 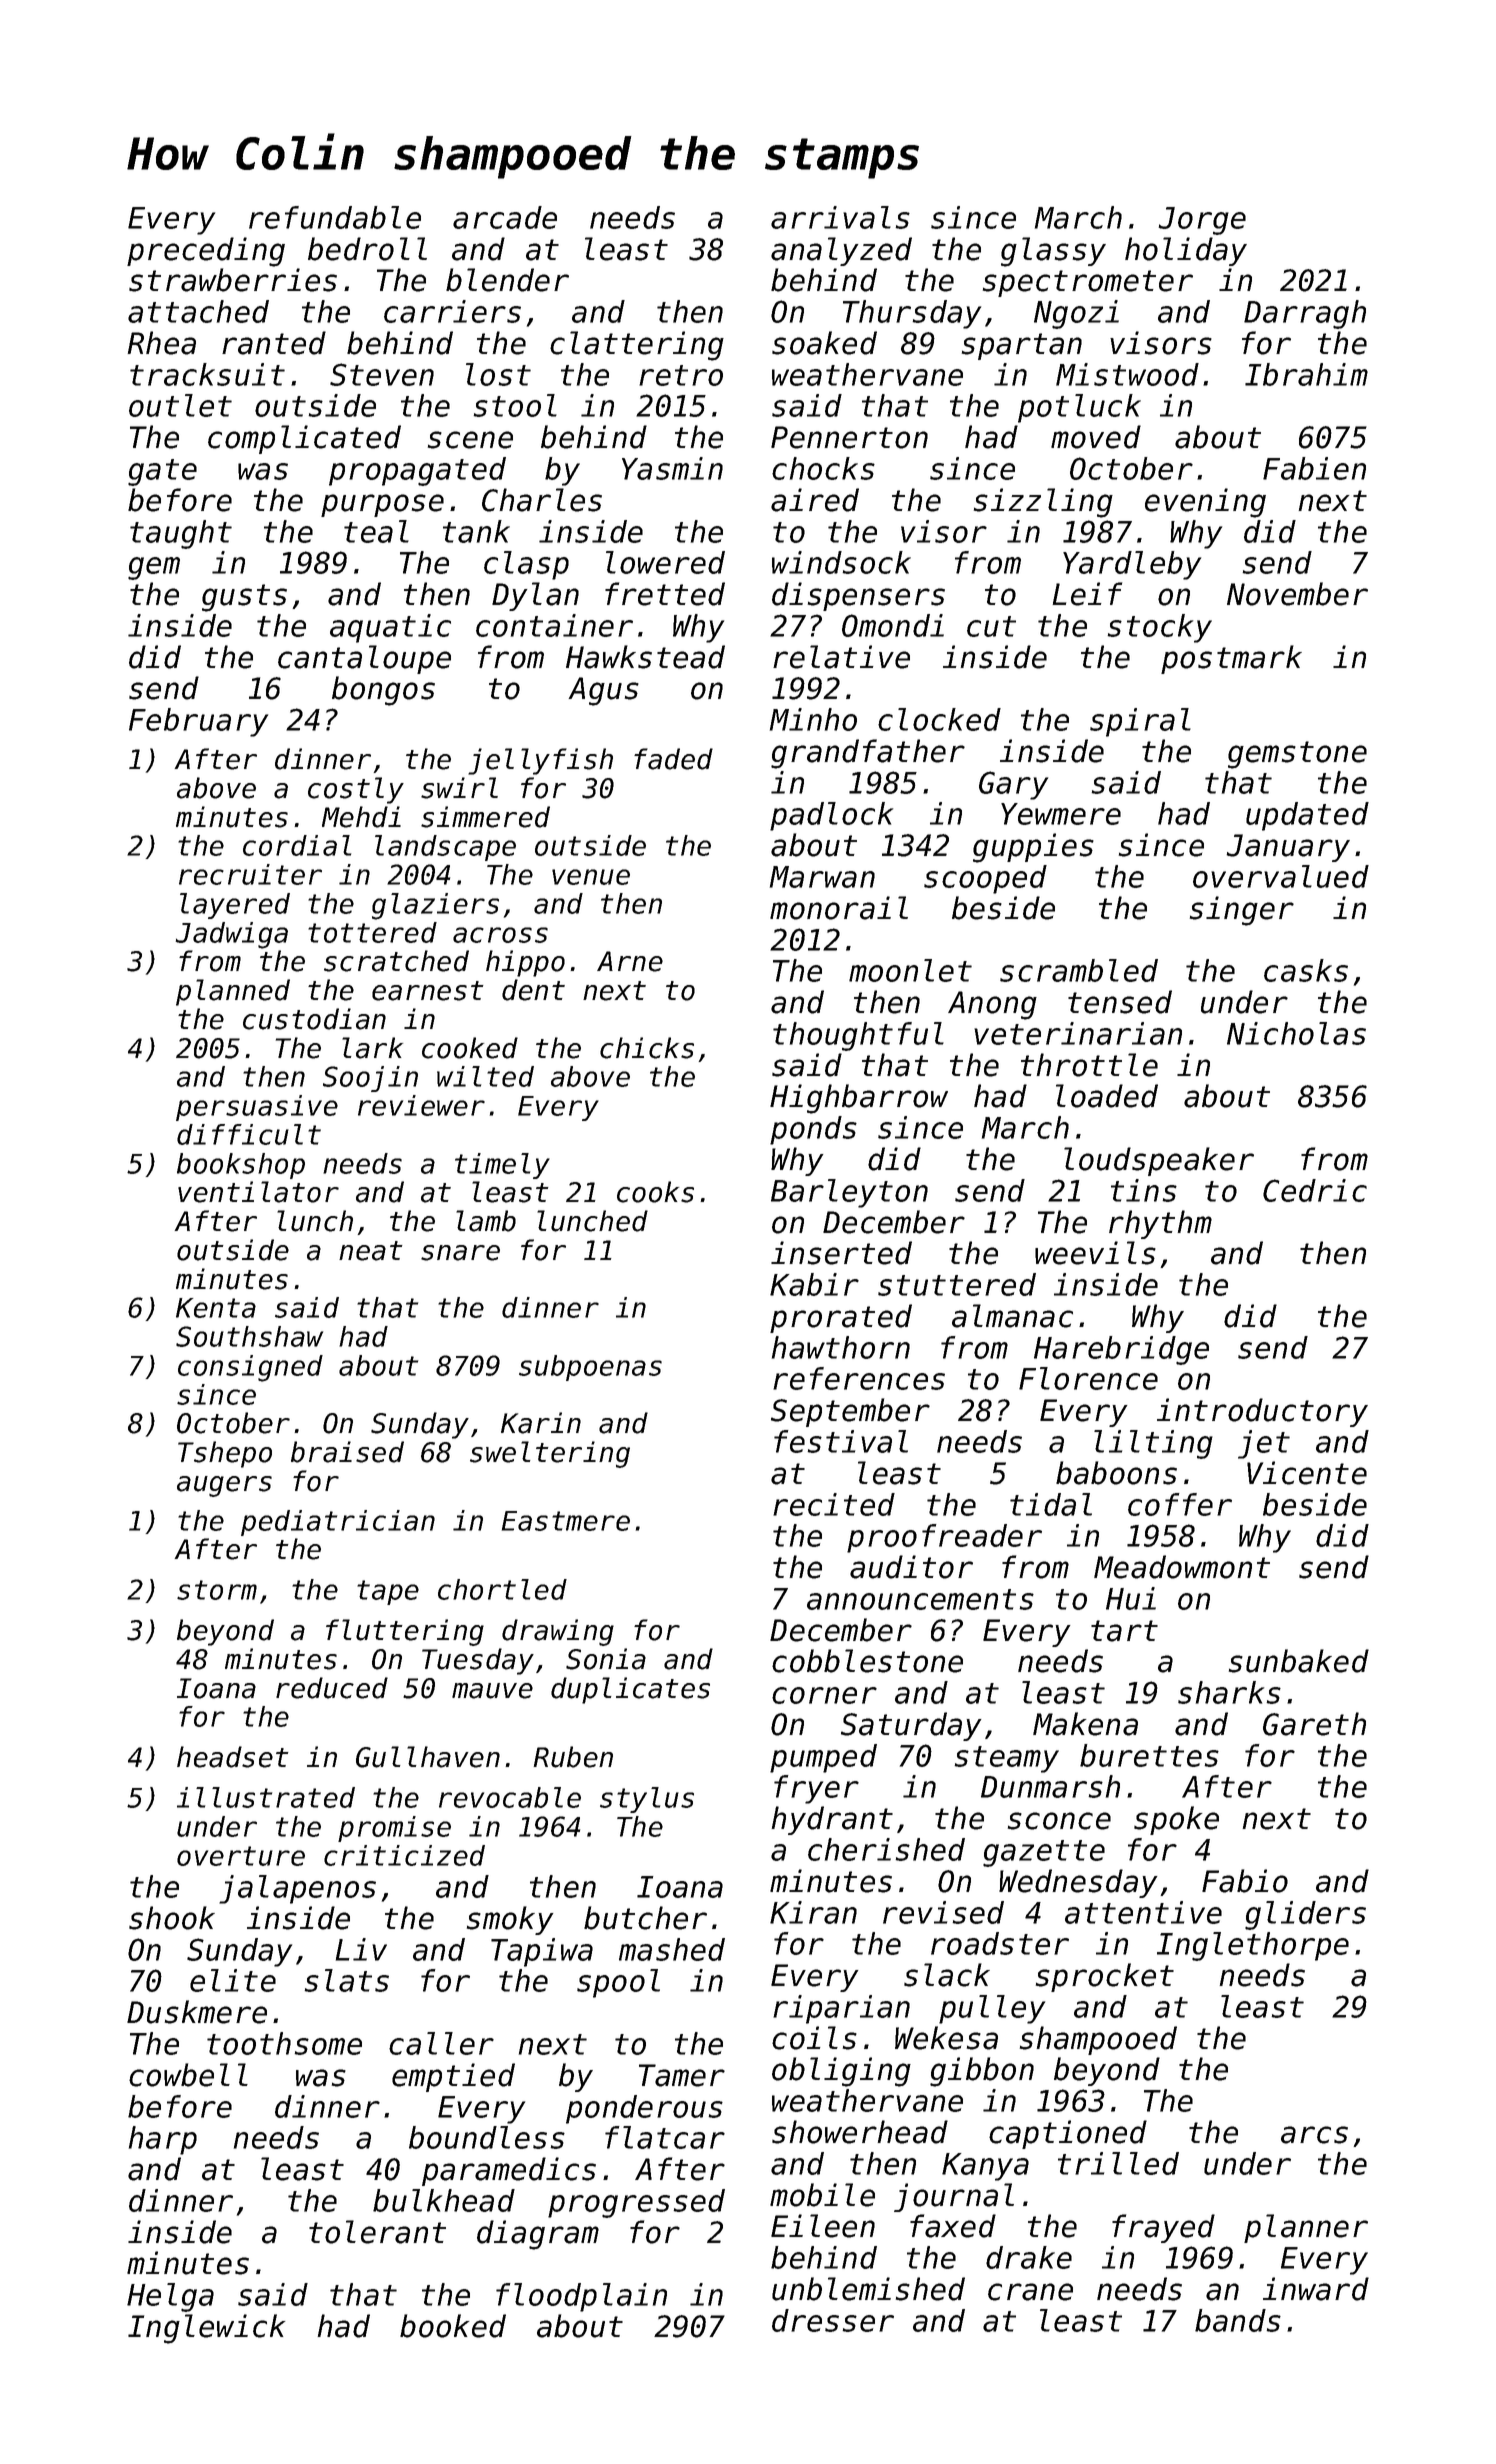 What do you see at coordinates (637, 346) in the screenshot?
I see `clattering` at bounding box center [637, 346].
